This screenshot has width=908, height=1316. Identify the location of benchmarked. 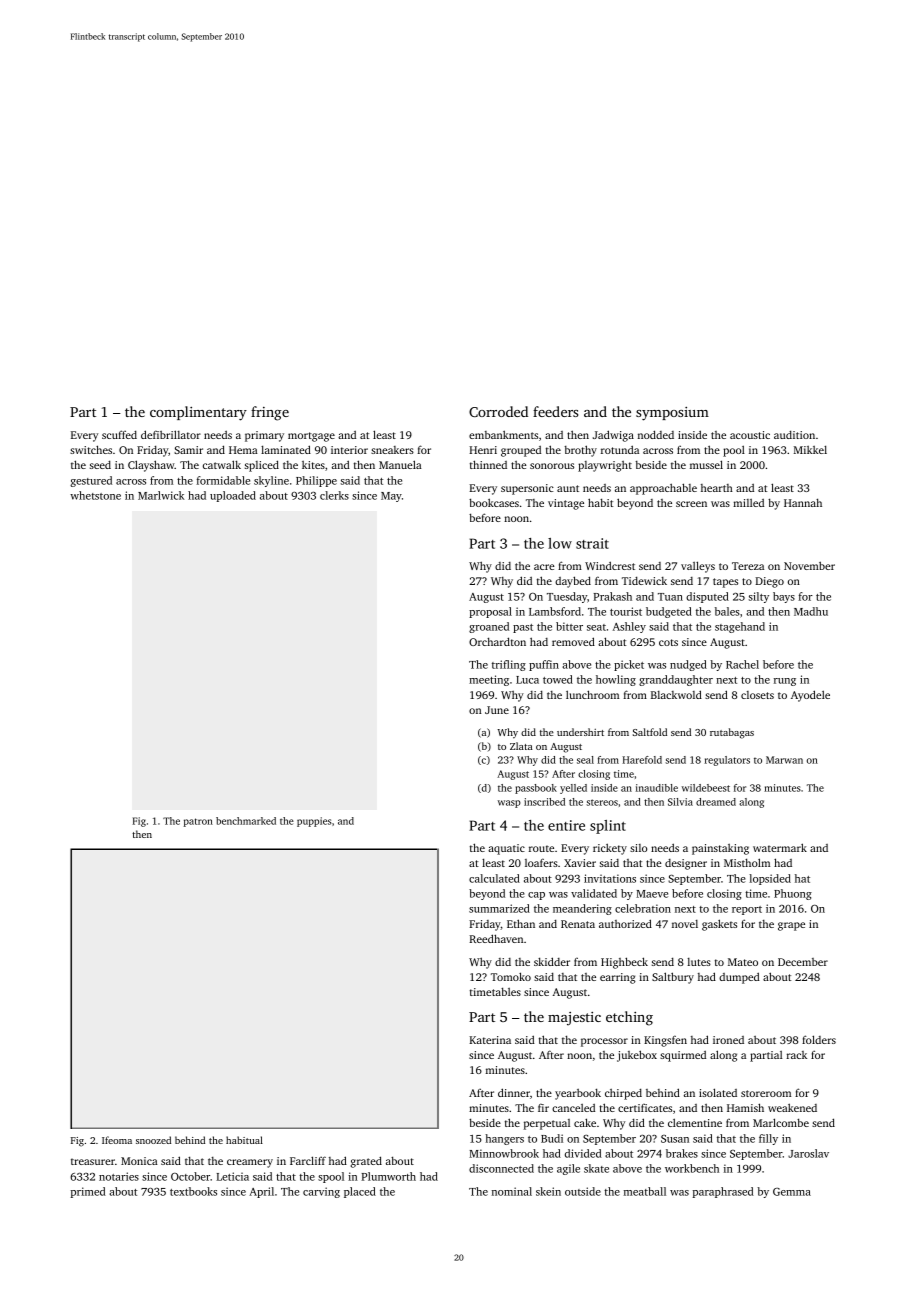
(246, 821).
